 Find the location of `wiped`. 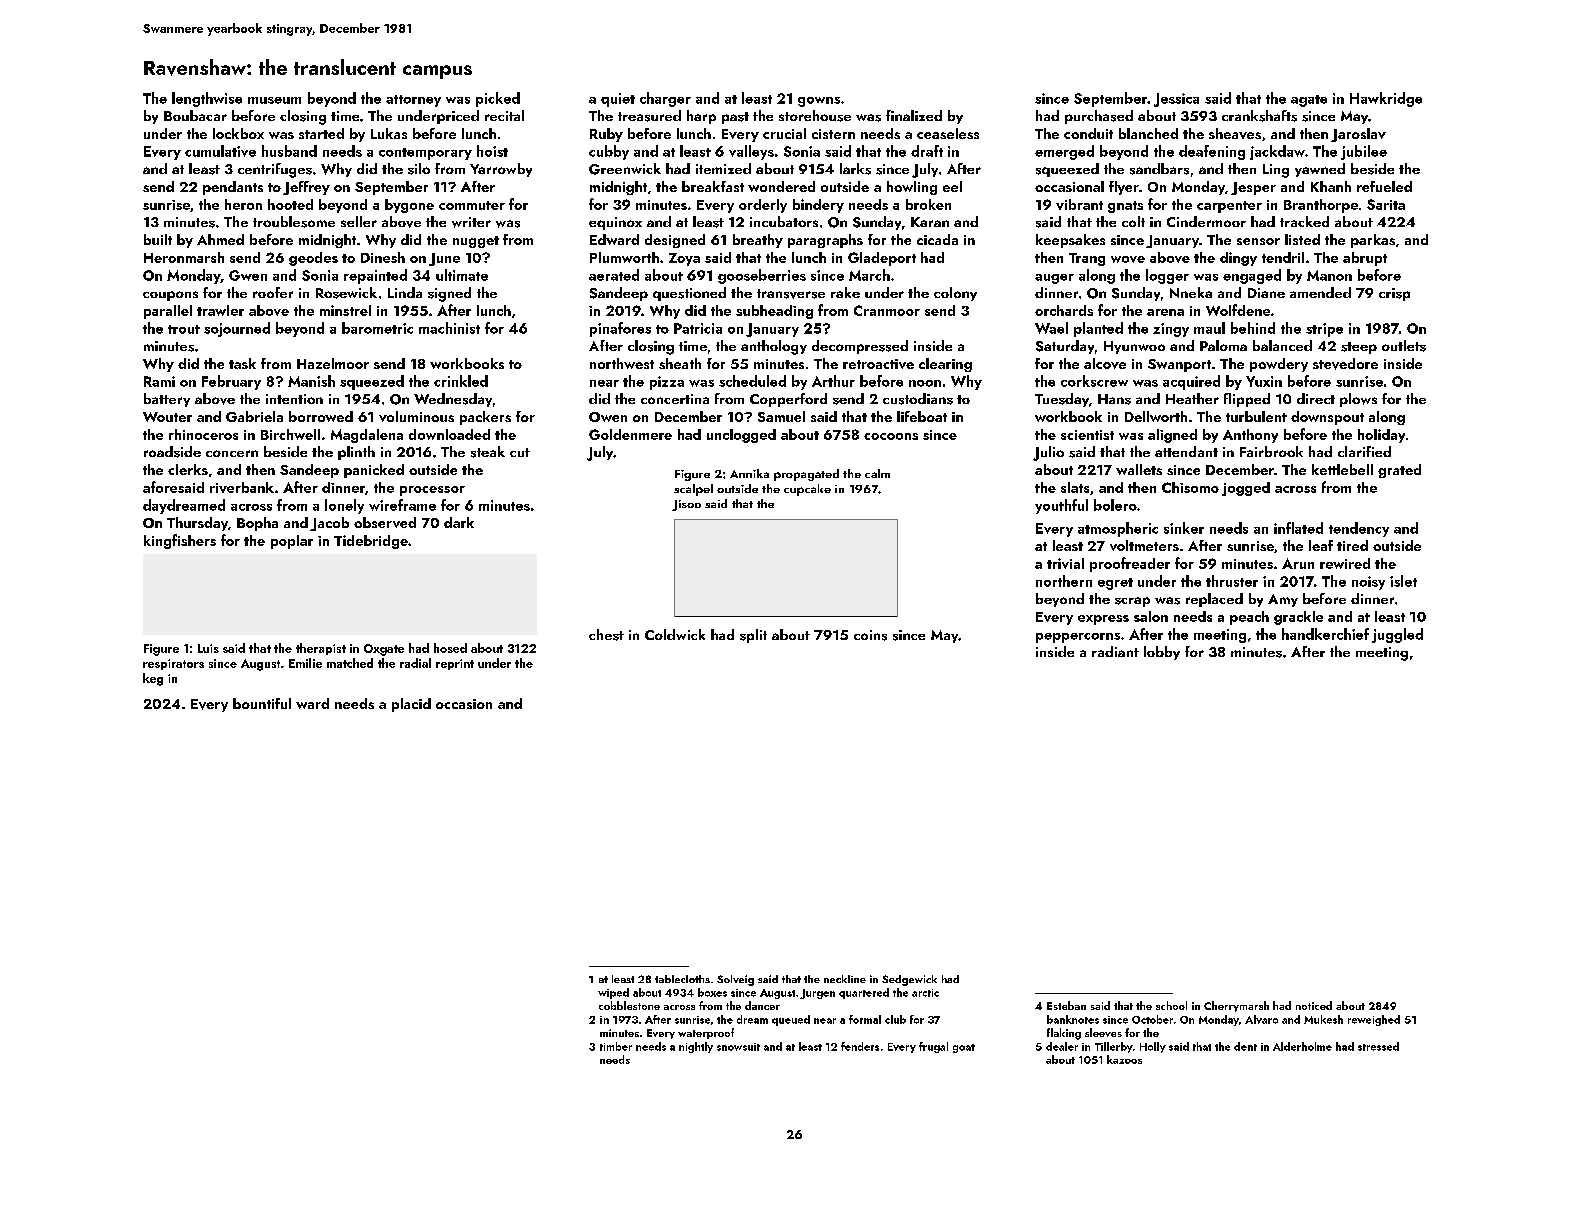

wiped is located at coordinates (613, 993).
